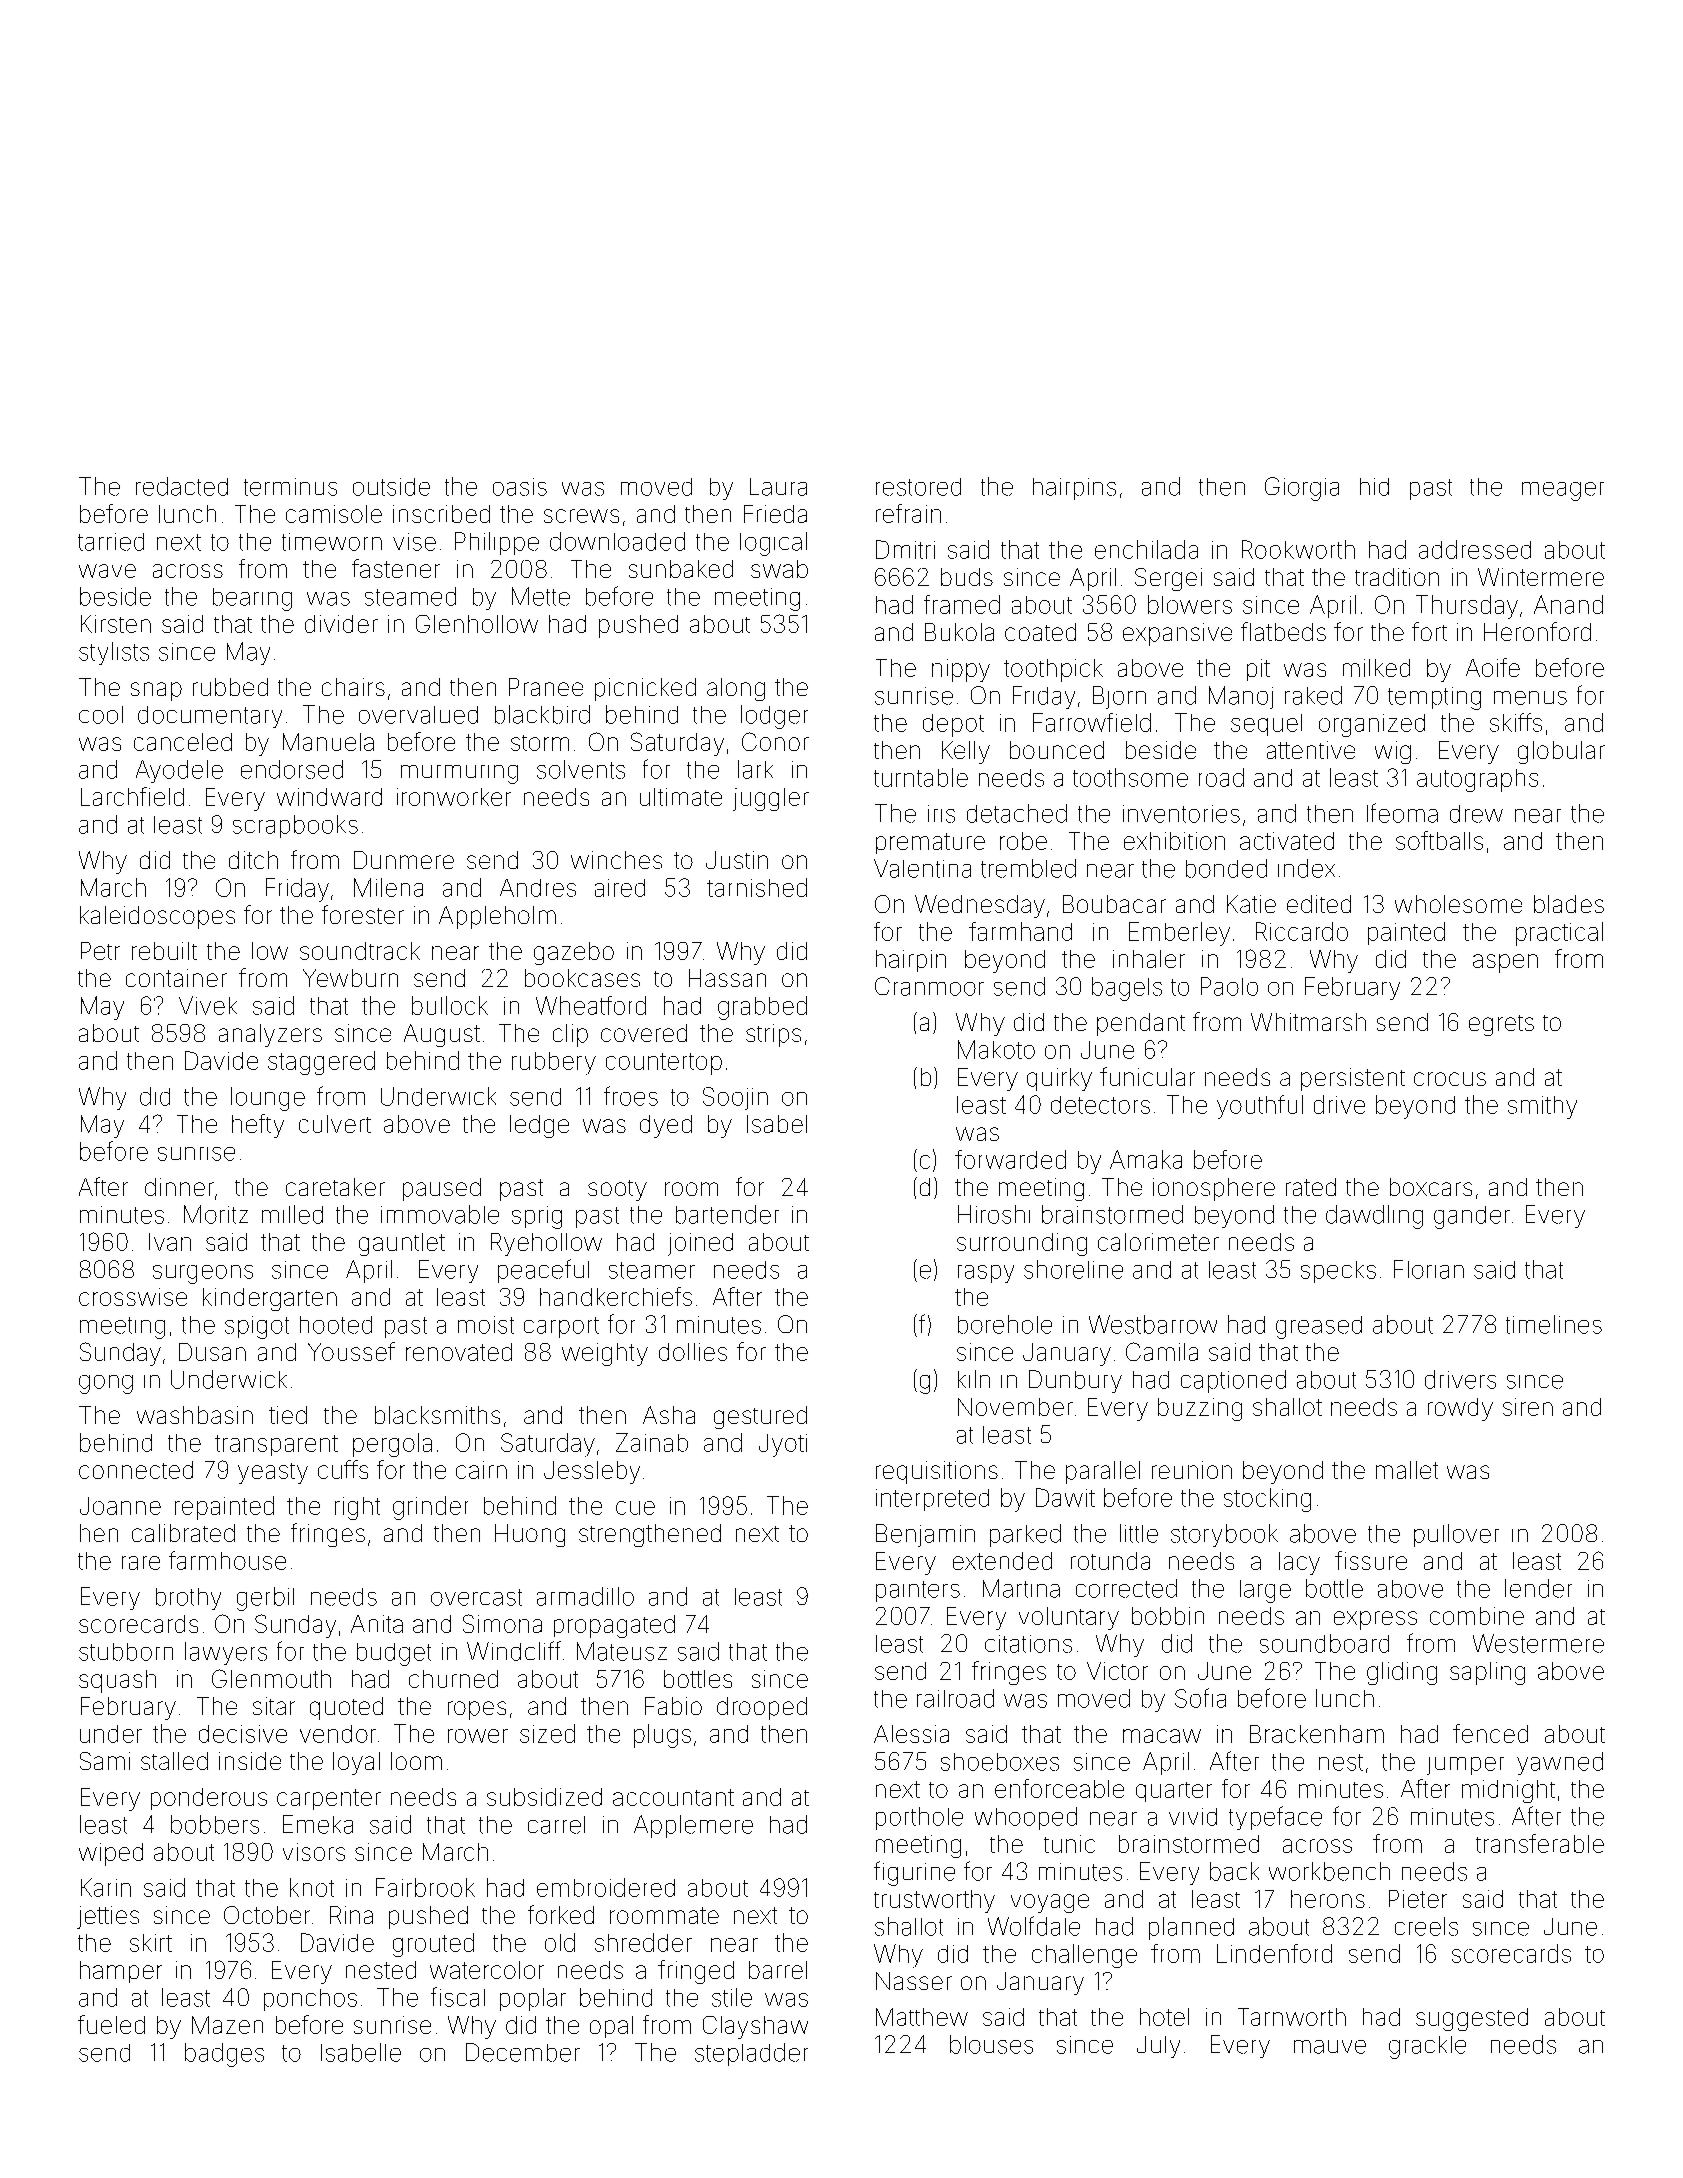 This screenshot has height=2178, width=1683. I want to click on rowdy, so click(1460, 1409).
